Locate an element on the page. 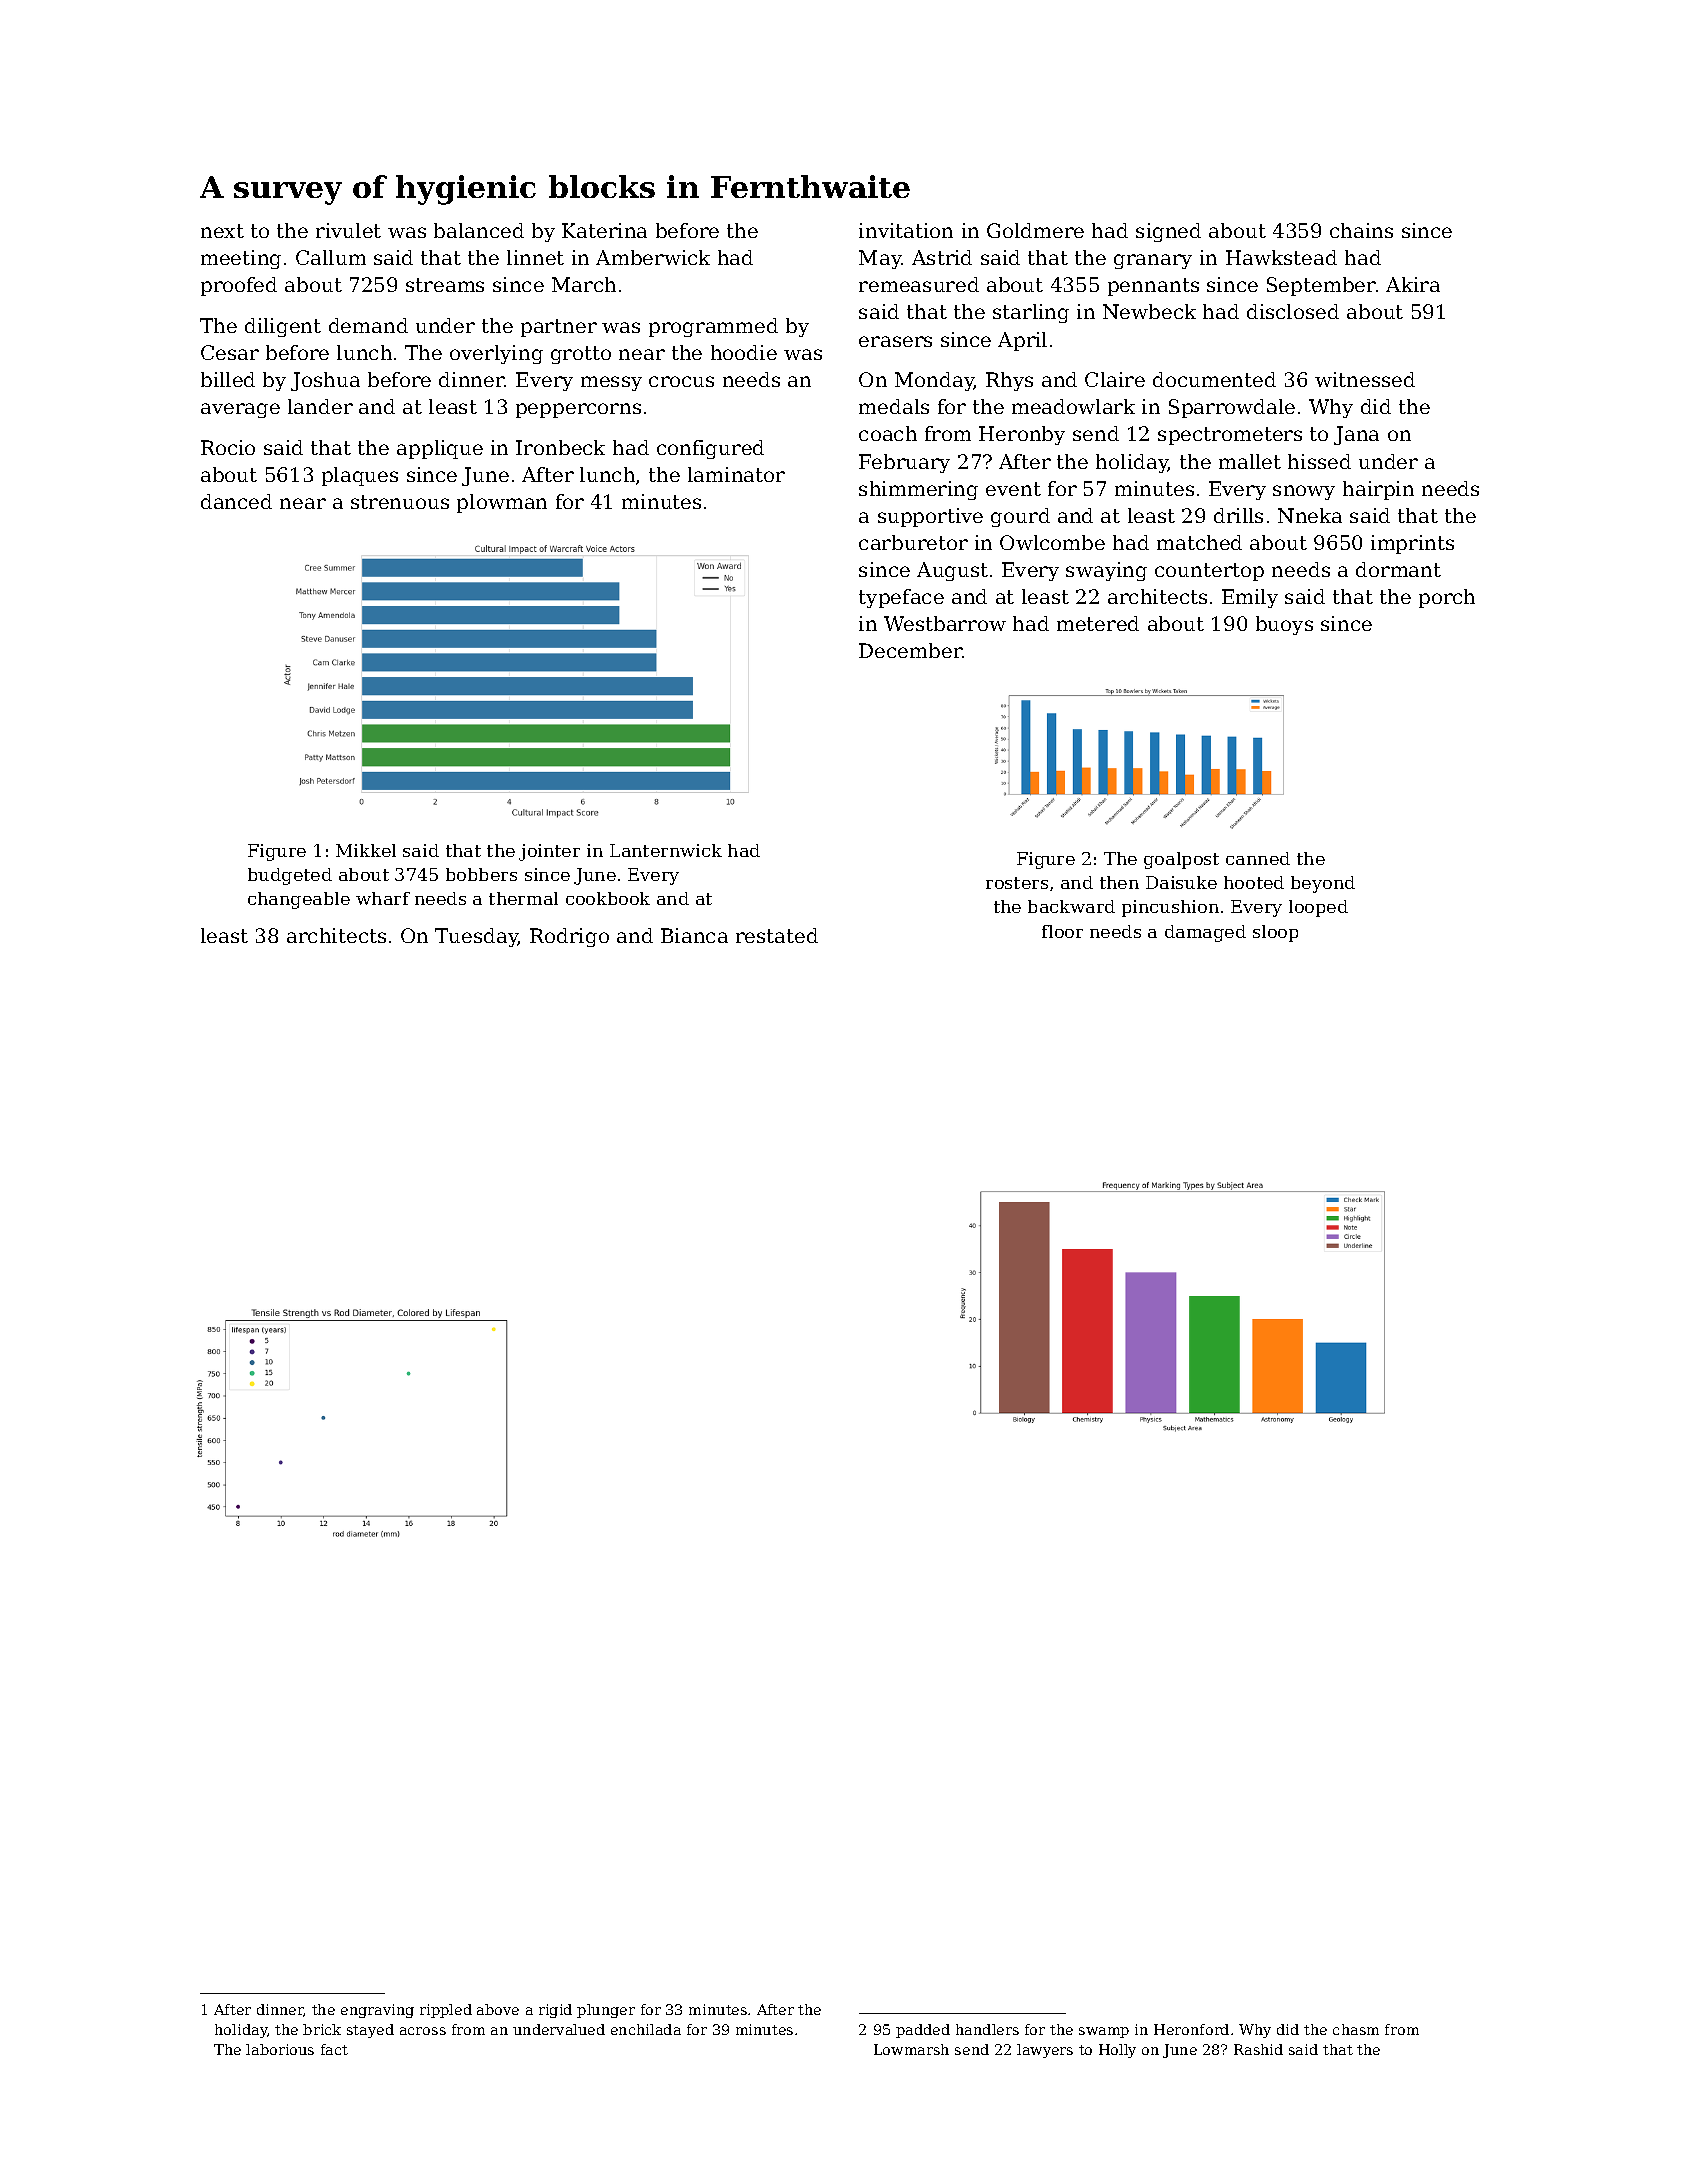 This document has width=1683, height=2178. linnet is located at coordinates (535, 257).
